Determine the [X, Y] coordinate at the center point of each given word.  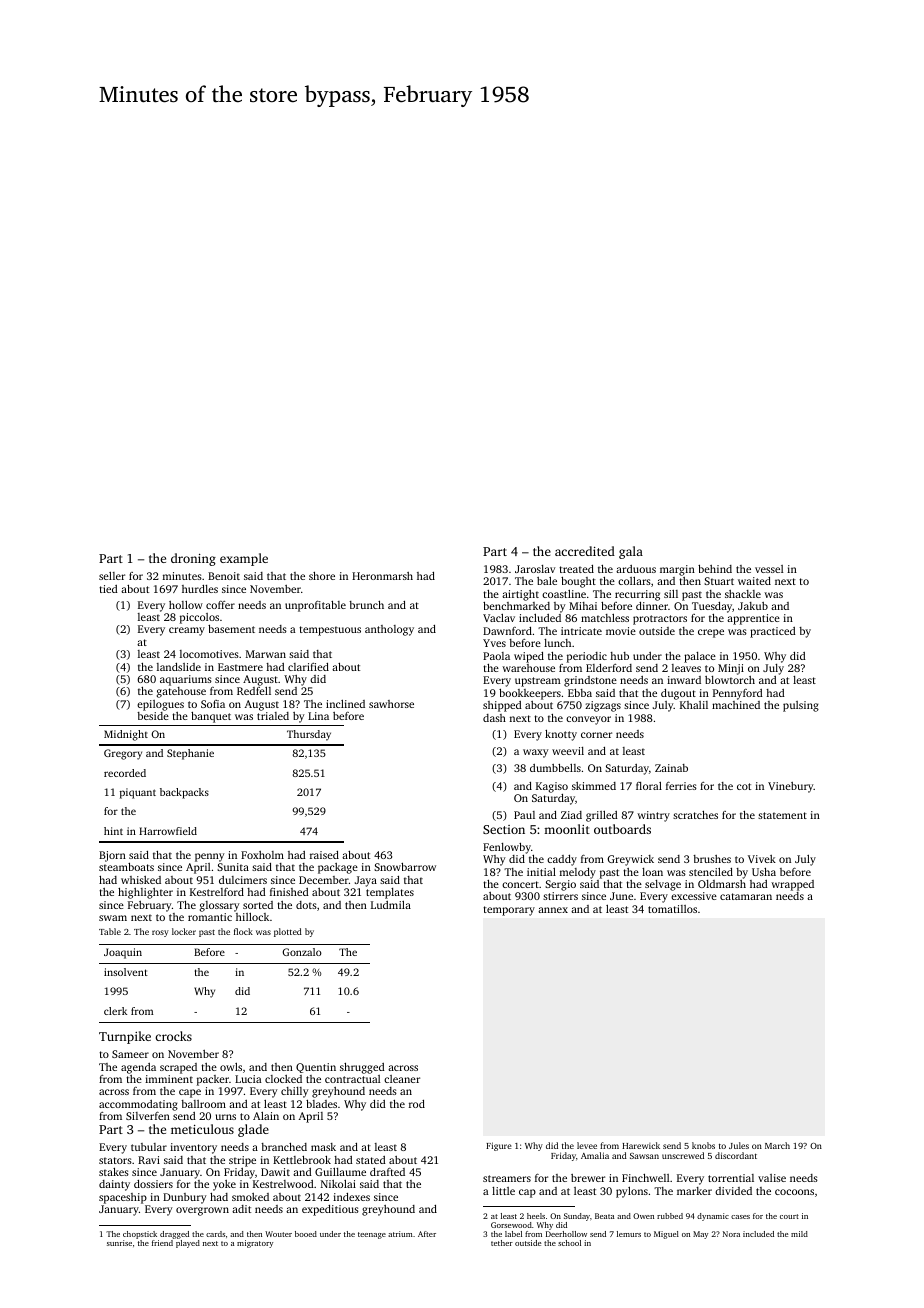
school [569, 1243]
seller [112, 576]
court [789, 1216]
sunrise [119, 1243]
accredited [585, 551]
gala [631, 552]
